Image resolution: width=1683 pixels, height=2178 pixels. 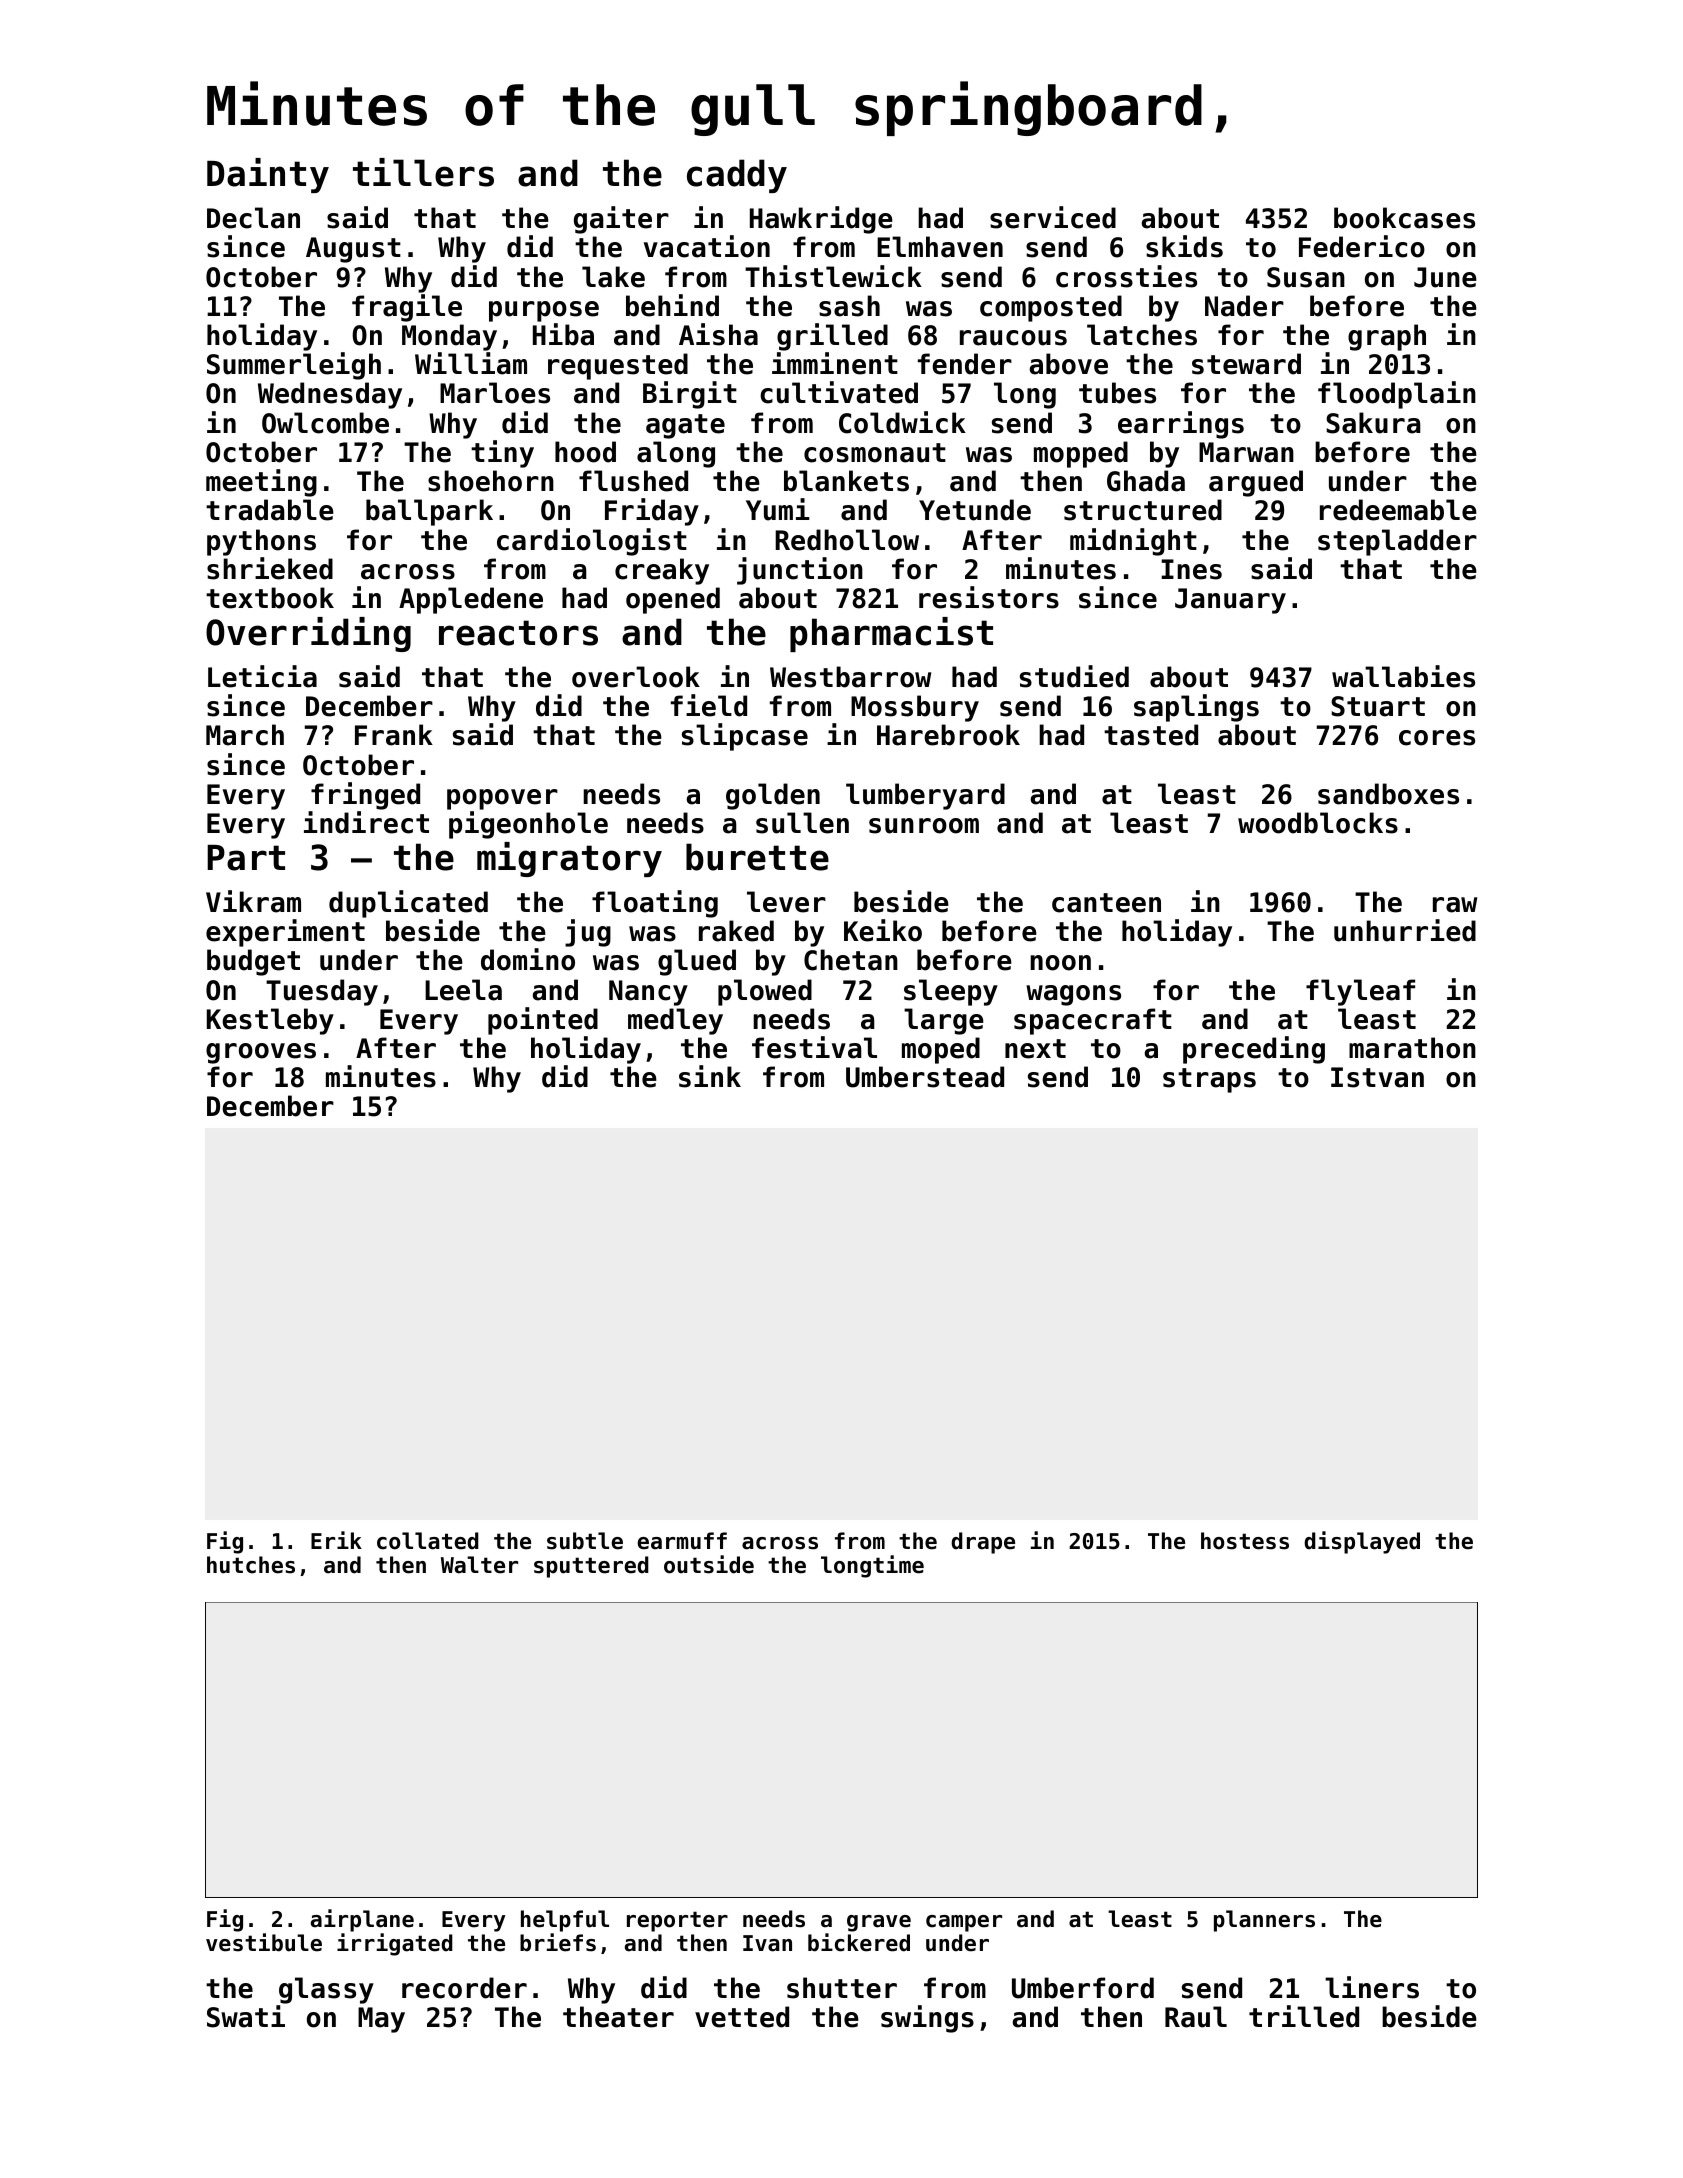 What do you see at coordinates (270, 568) in the screenshot?
I see `shrieked` at bounding box center [270, 568].
